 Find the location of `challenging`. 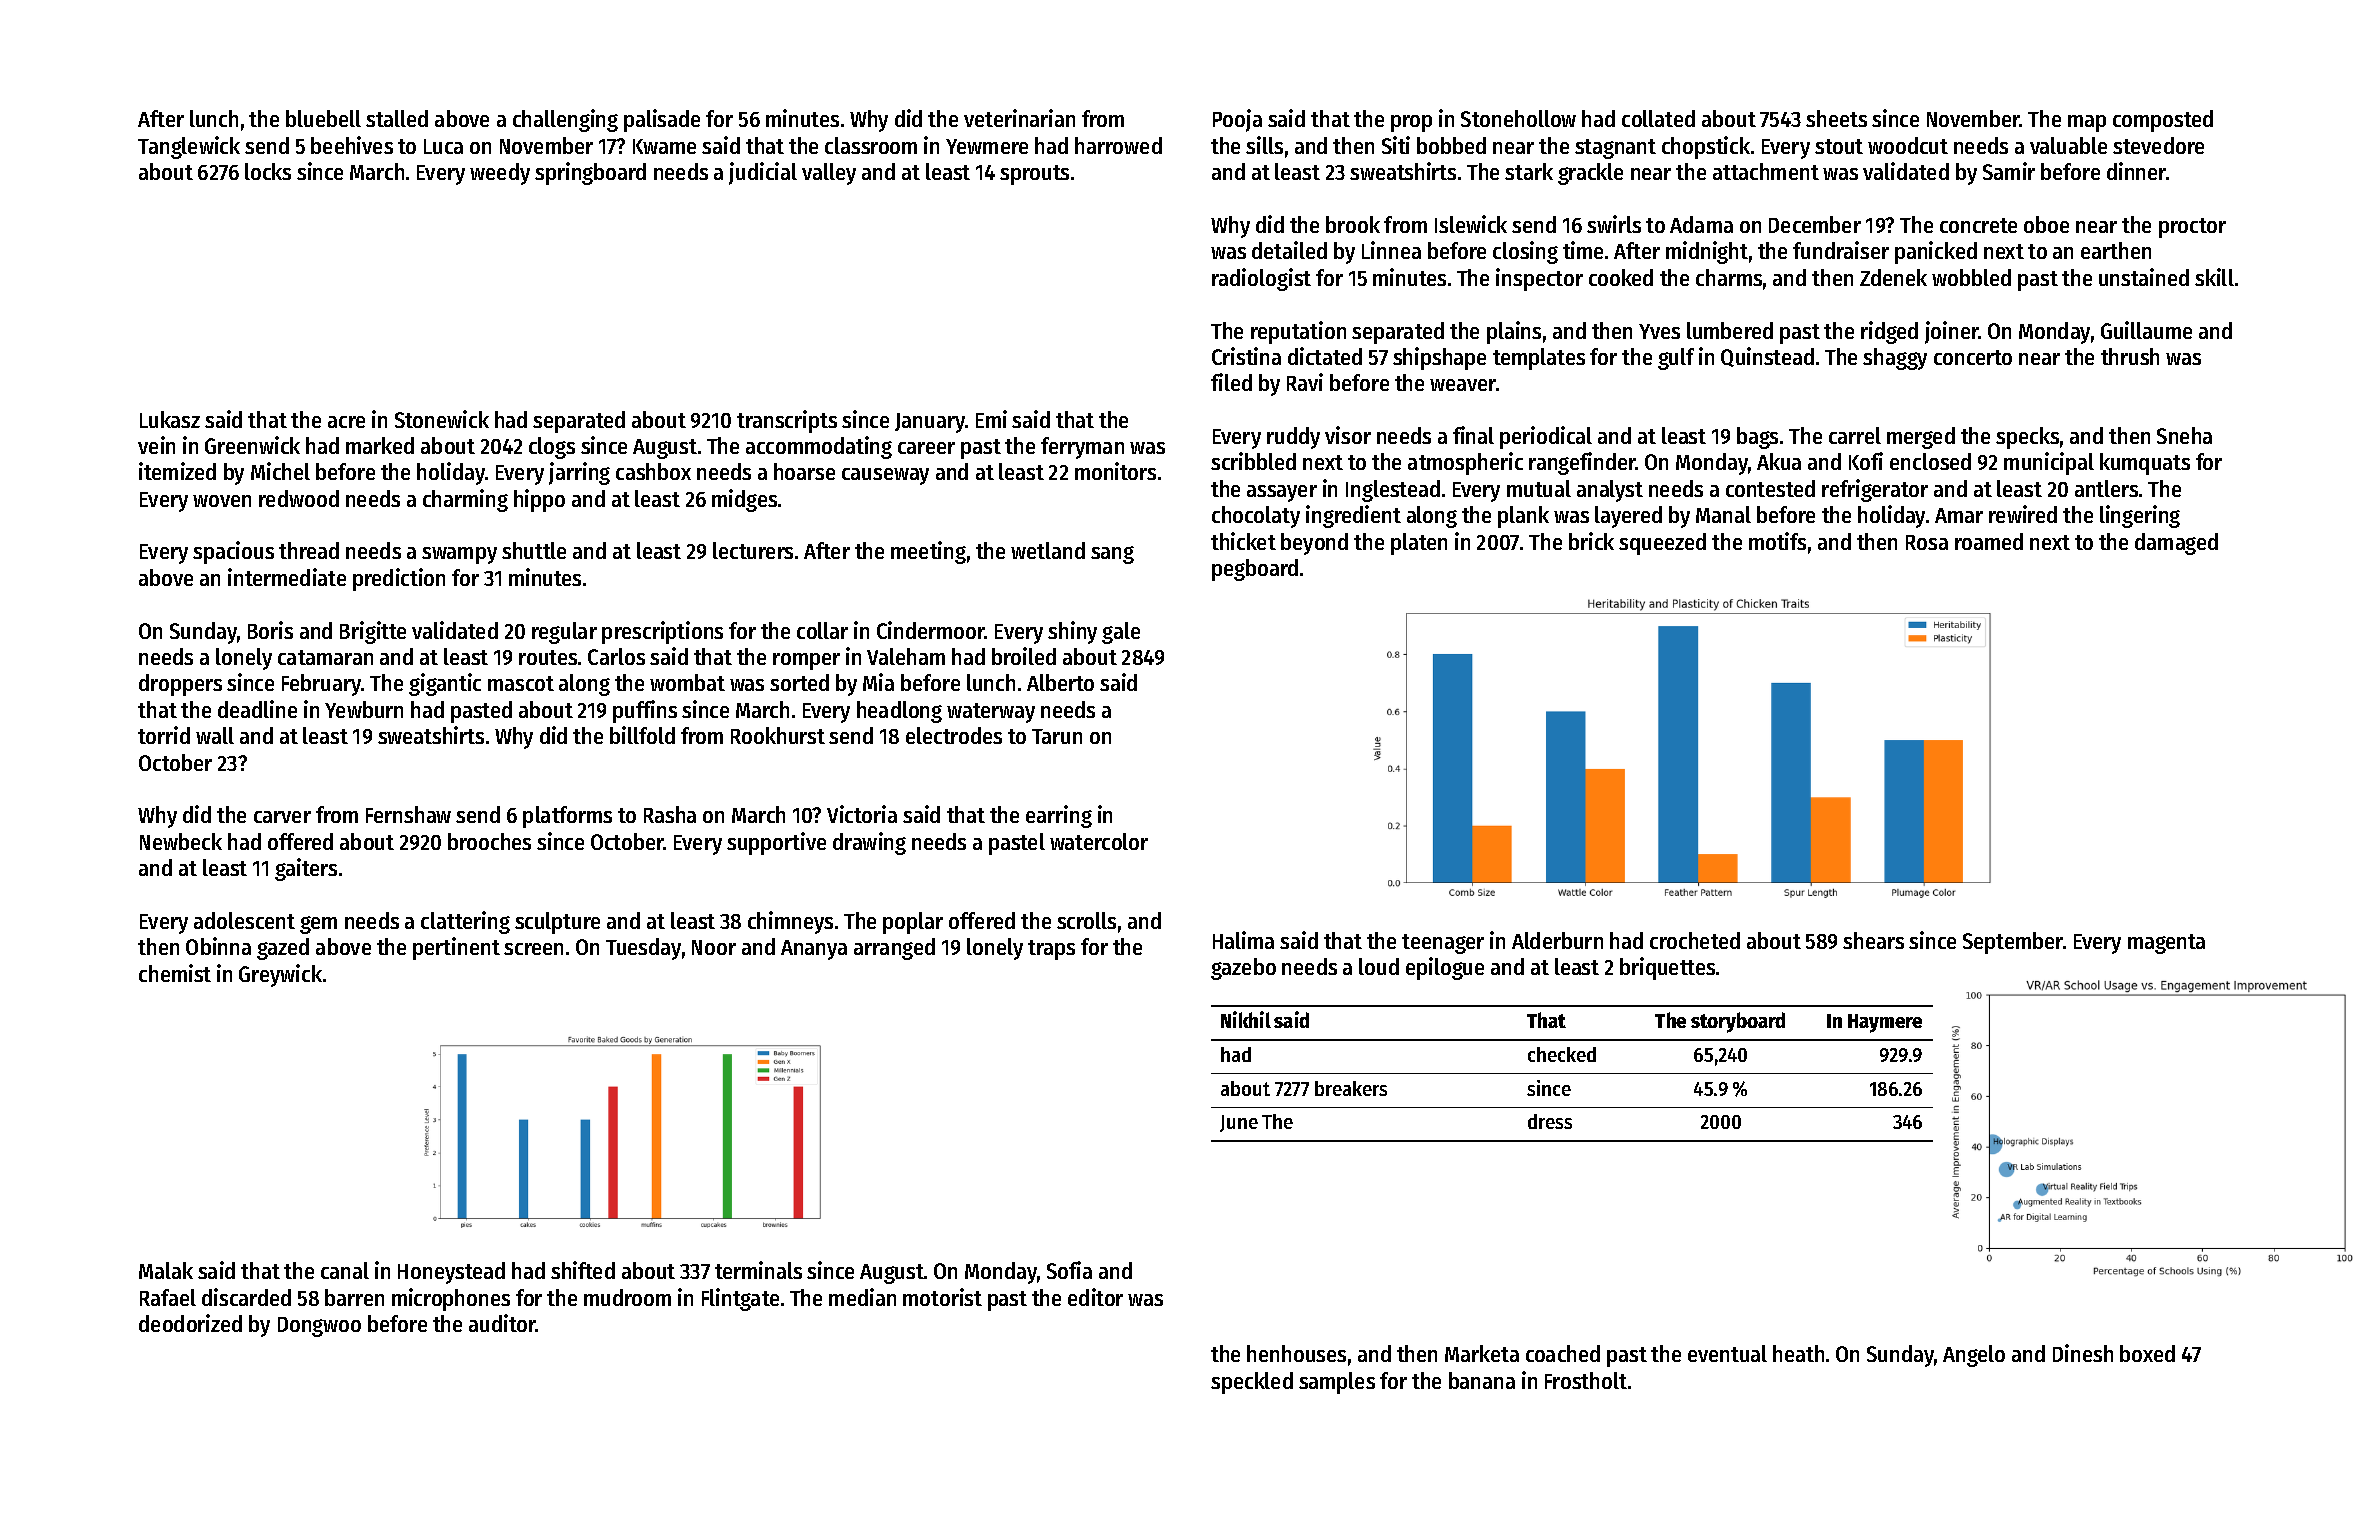

challenging is located at coordinates (565, 120).
